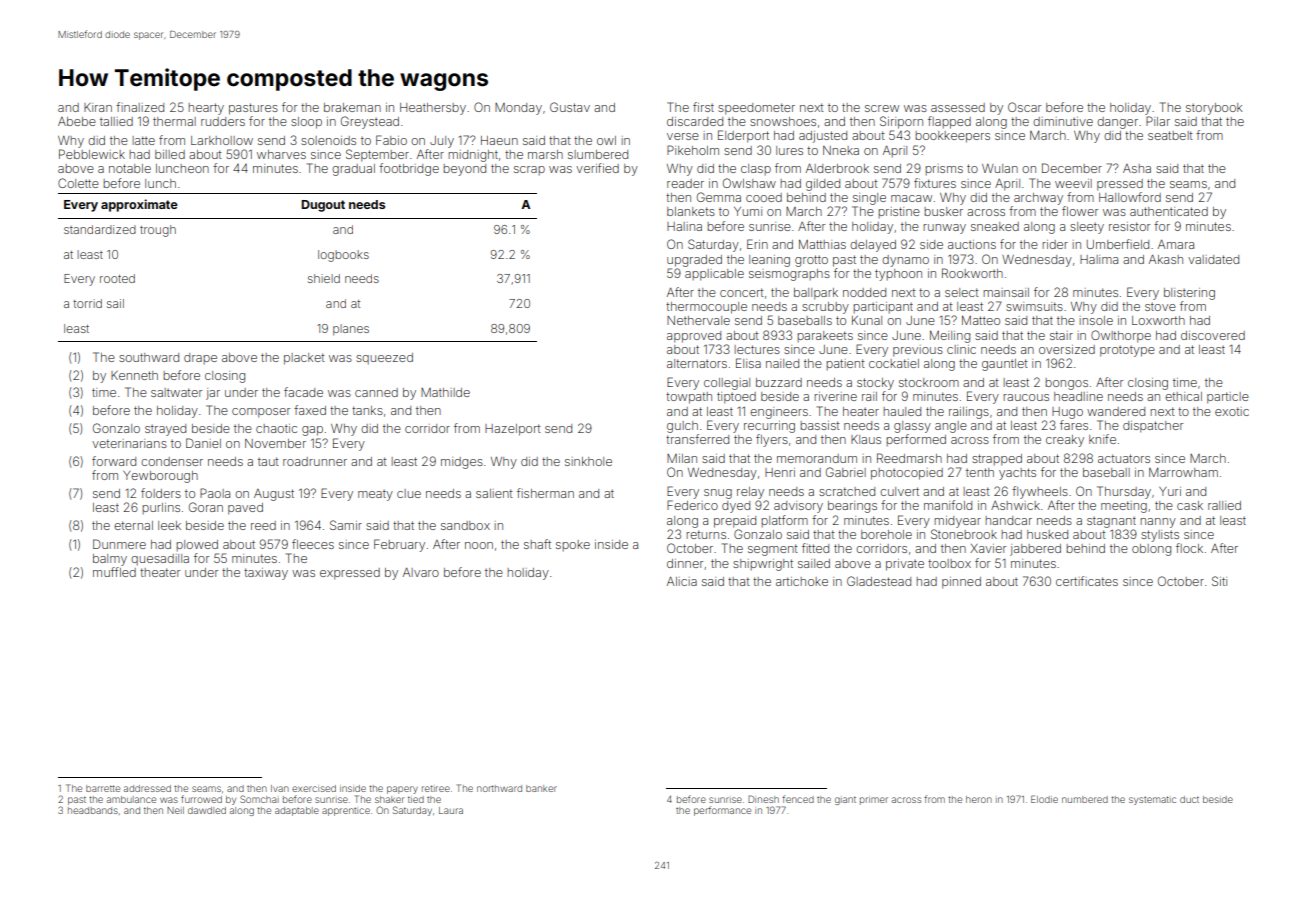 The height and width of the screenshot is (924, 1308). Describe the element at coordinates (1213, 259) in the screenshot. I see `validated` at that location.
